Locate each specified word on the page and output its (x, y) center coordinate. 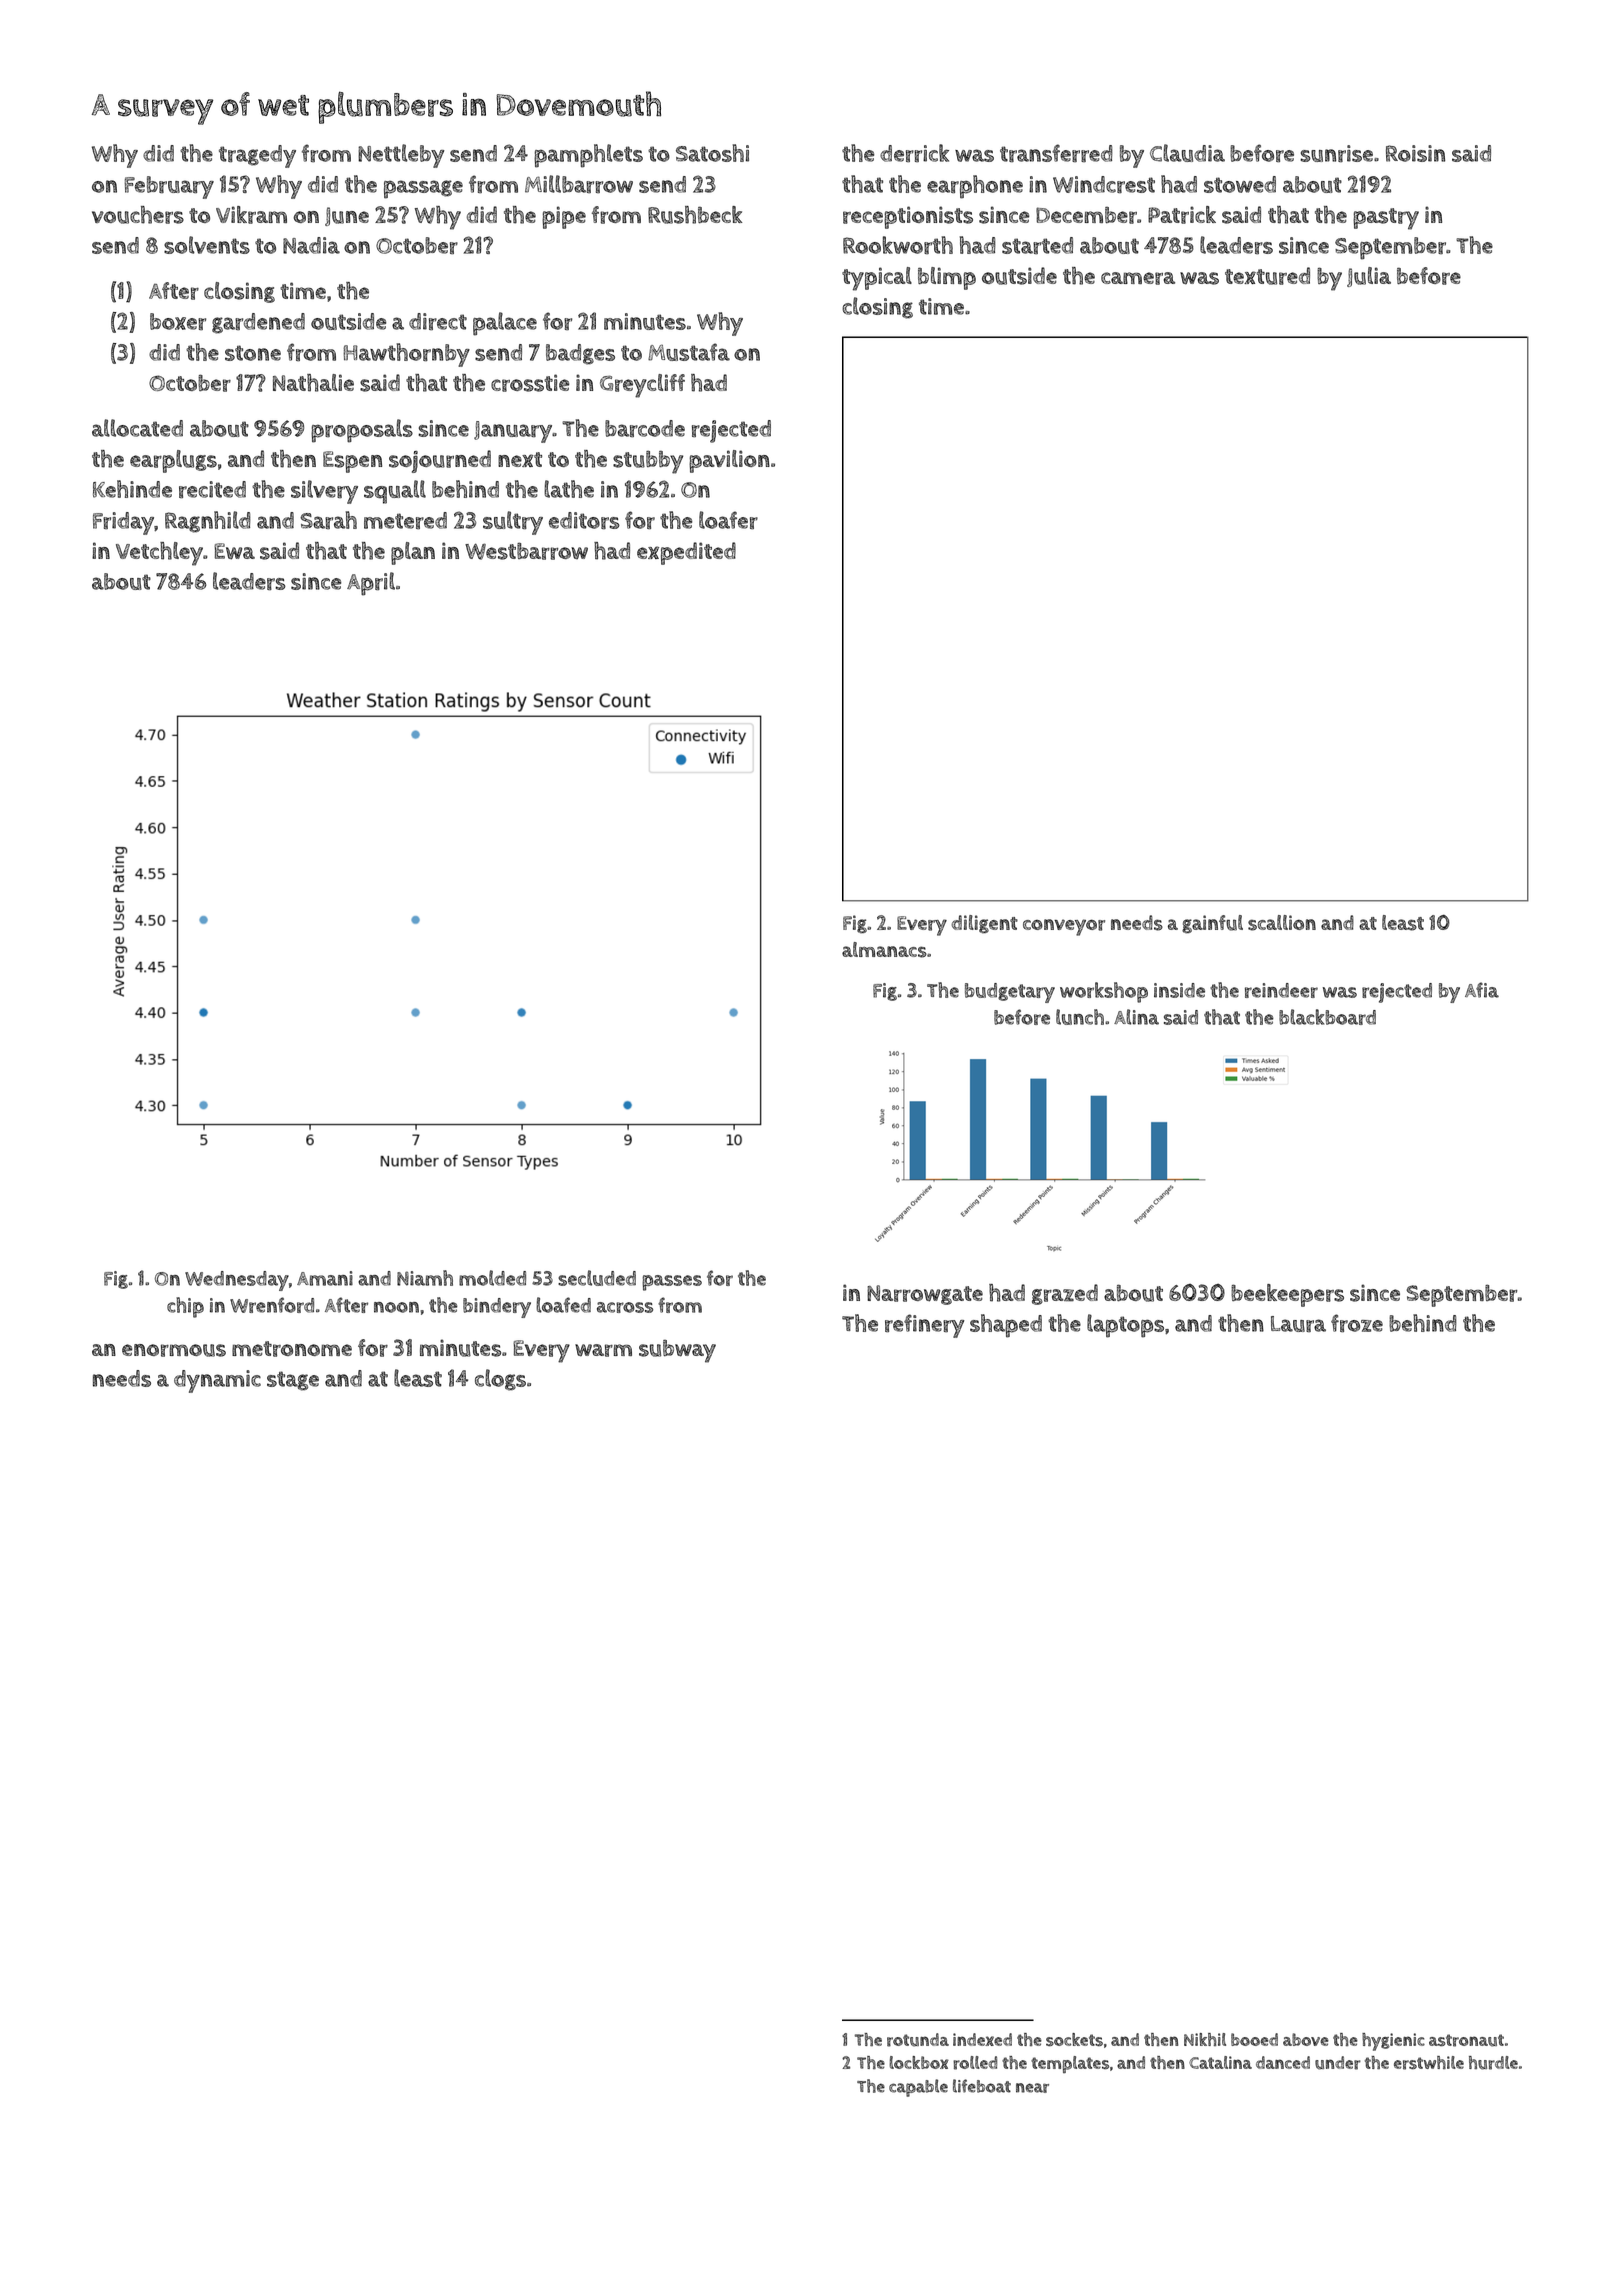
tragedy (257, 156)
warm (603, 1350)
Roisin (1415, 153)
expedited (686, 553)
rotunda (918, 2040)
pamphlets (588, 156)
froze (1357, 1323)
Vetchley (159, 554)
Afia (1482, 990)
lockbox (919, 2062)
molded (492, 1278)
